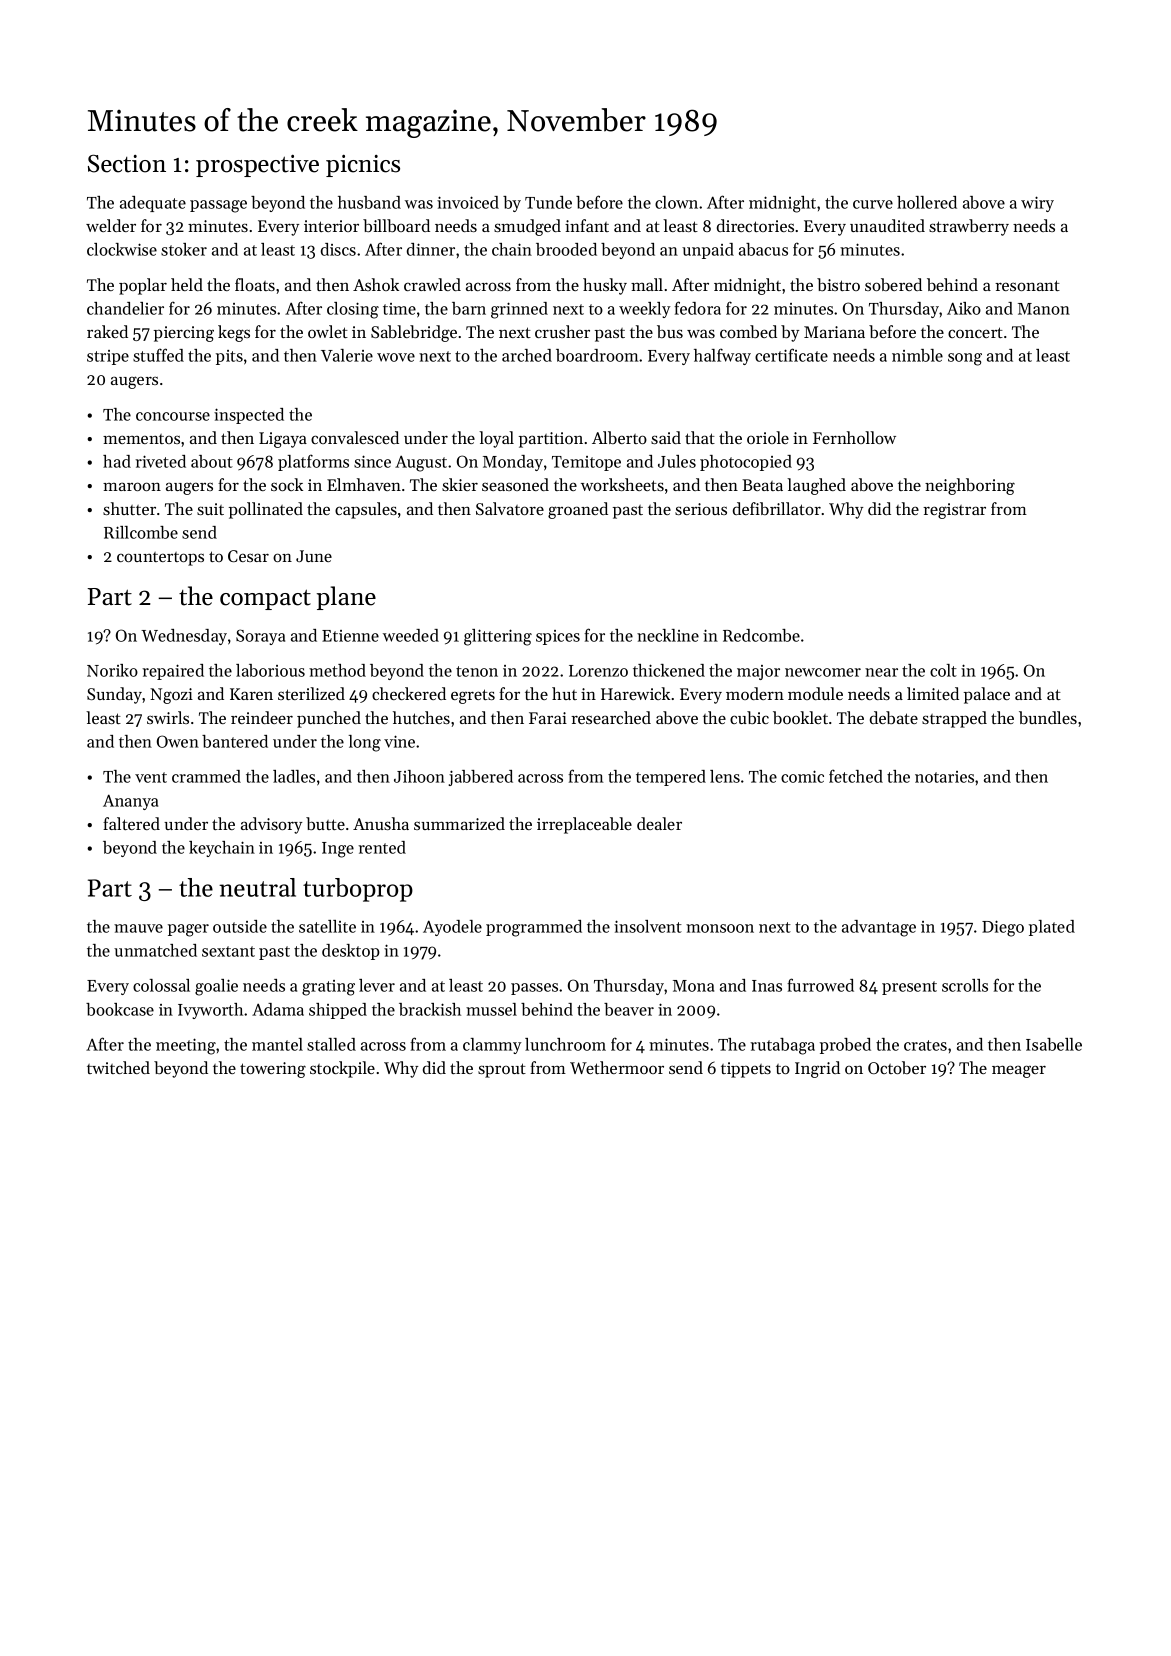 The image size is (1171, 1656). What do you see at coordinates (460, 484) in the screenshot?
I see `skier` at bounding box center [460, 484].
